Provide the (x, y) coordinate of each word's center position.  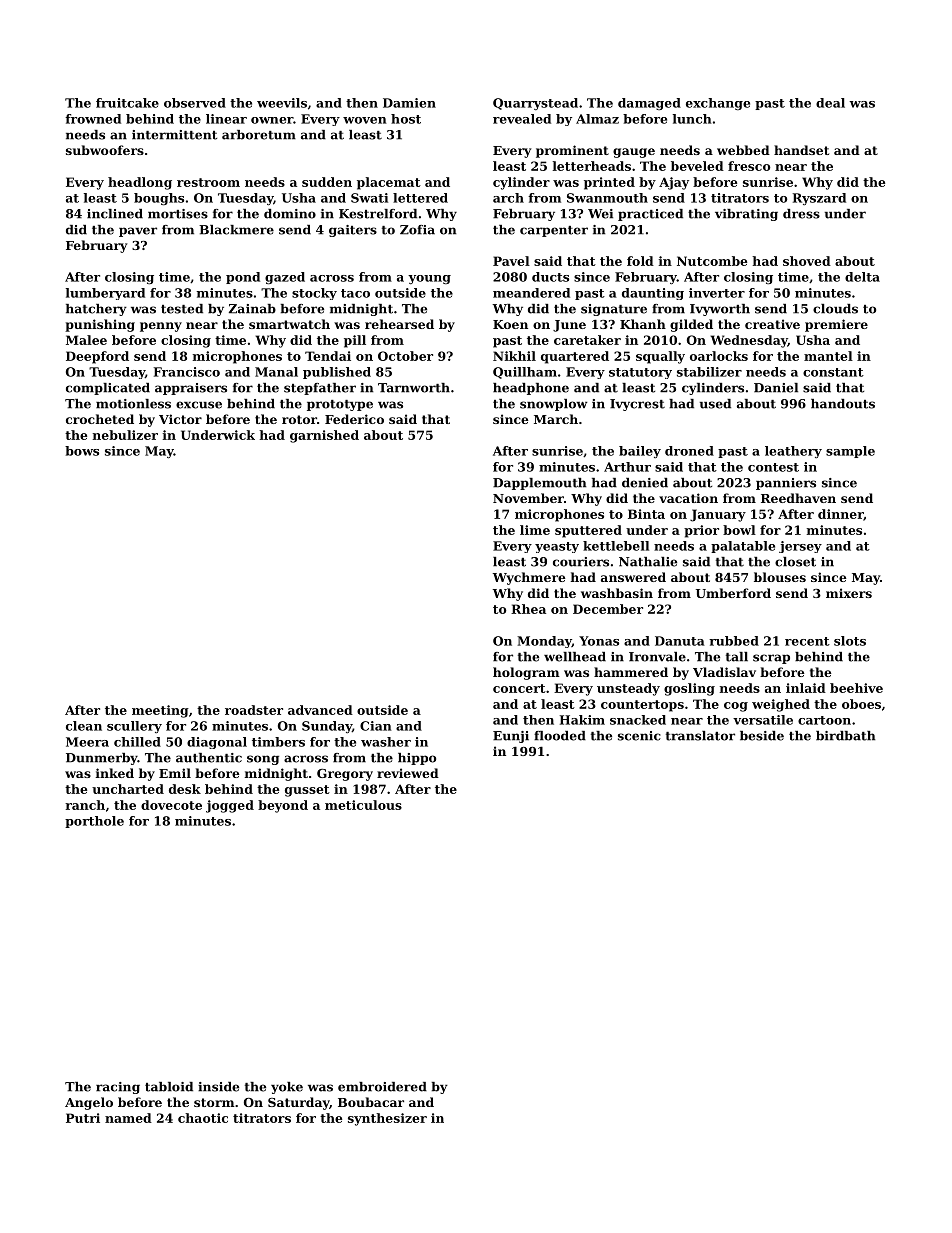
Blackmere (236, 230)
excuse (199, 405)
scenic (639, 736)
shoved (807, 261)
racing (118, 1088)
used (715, 404)
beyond (283, 806)
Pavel (511, 261)
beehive (856, 688)
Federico (354, 419)
